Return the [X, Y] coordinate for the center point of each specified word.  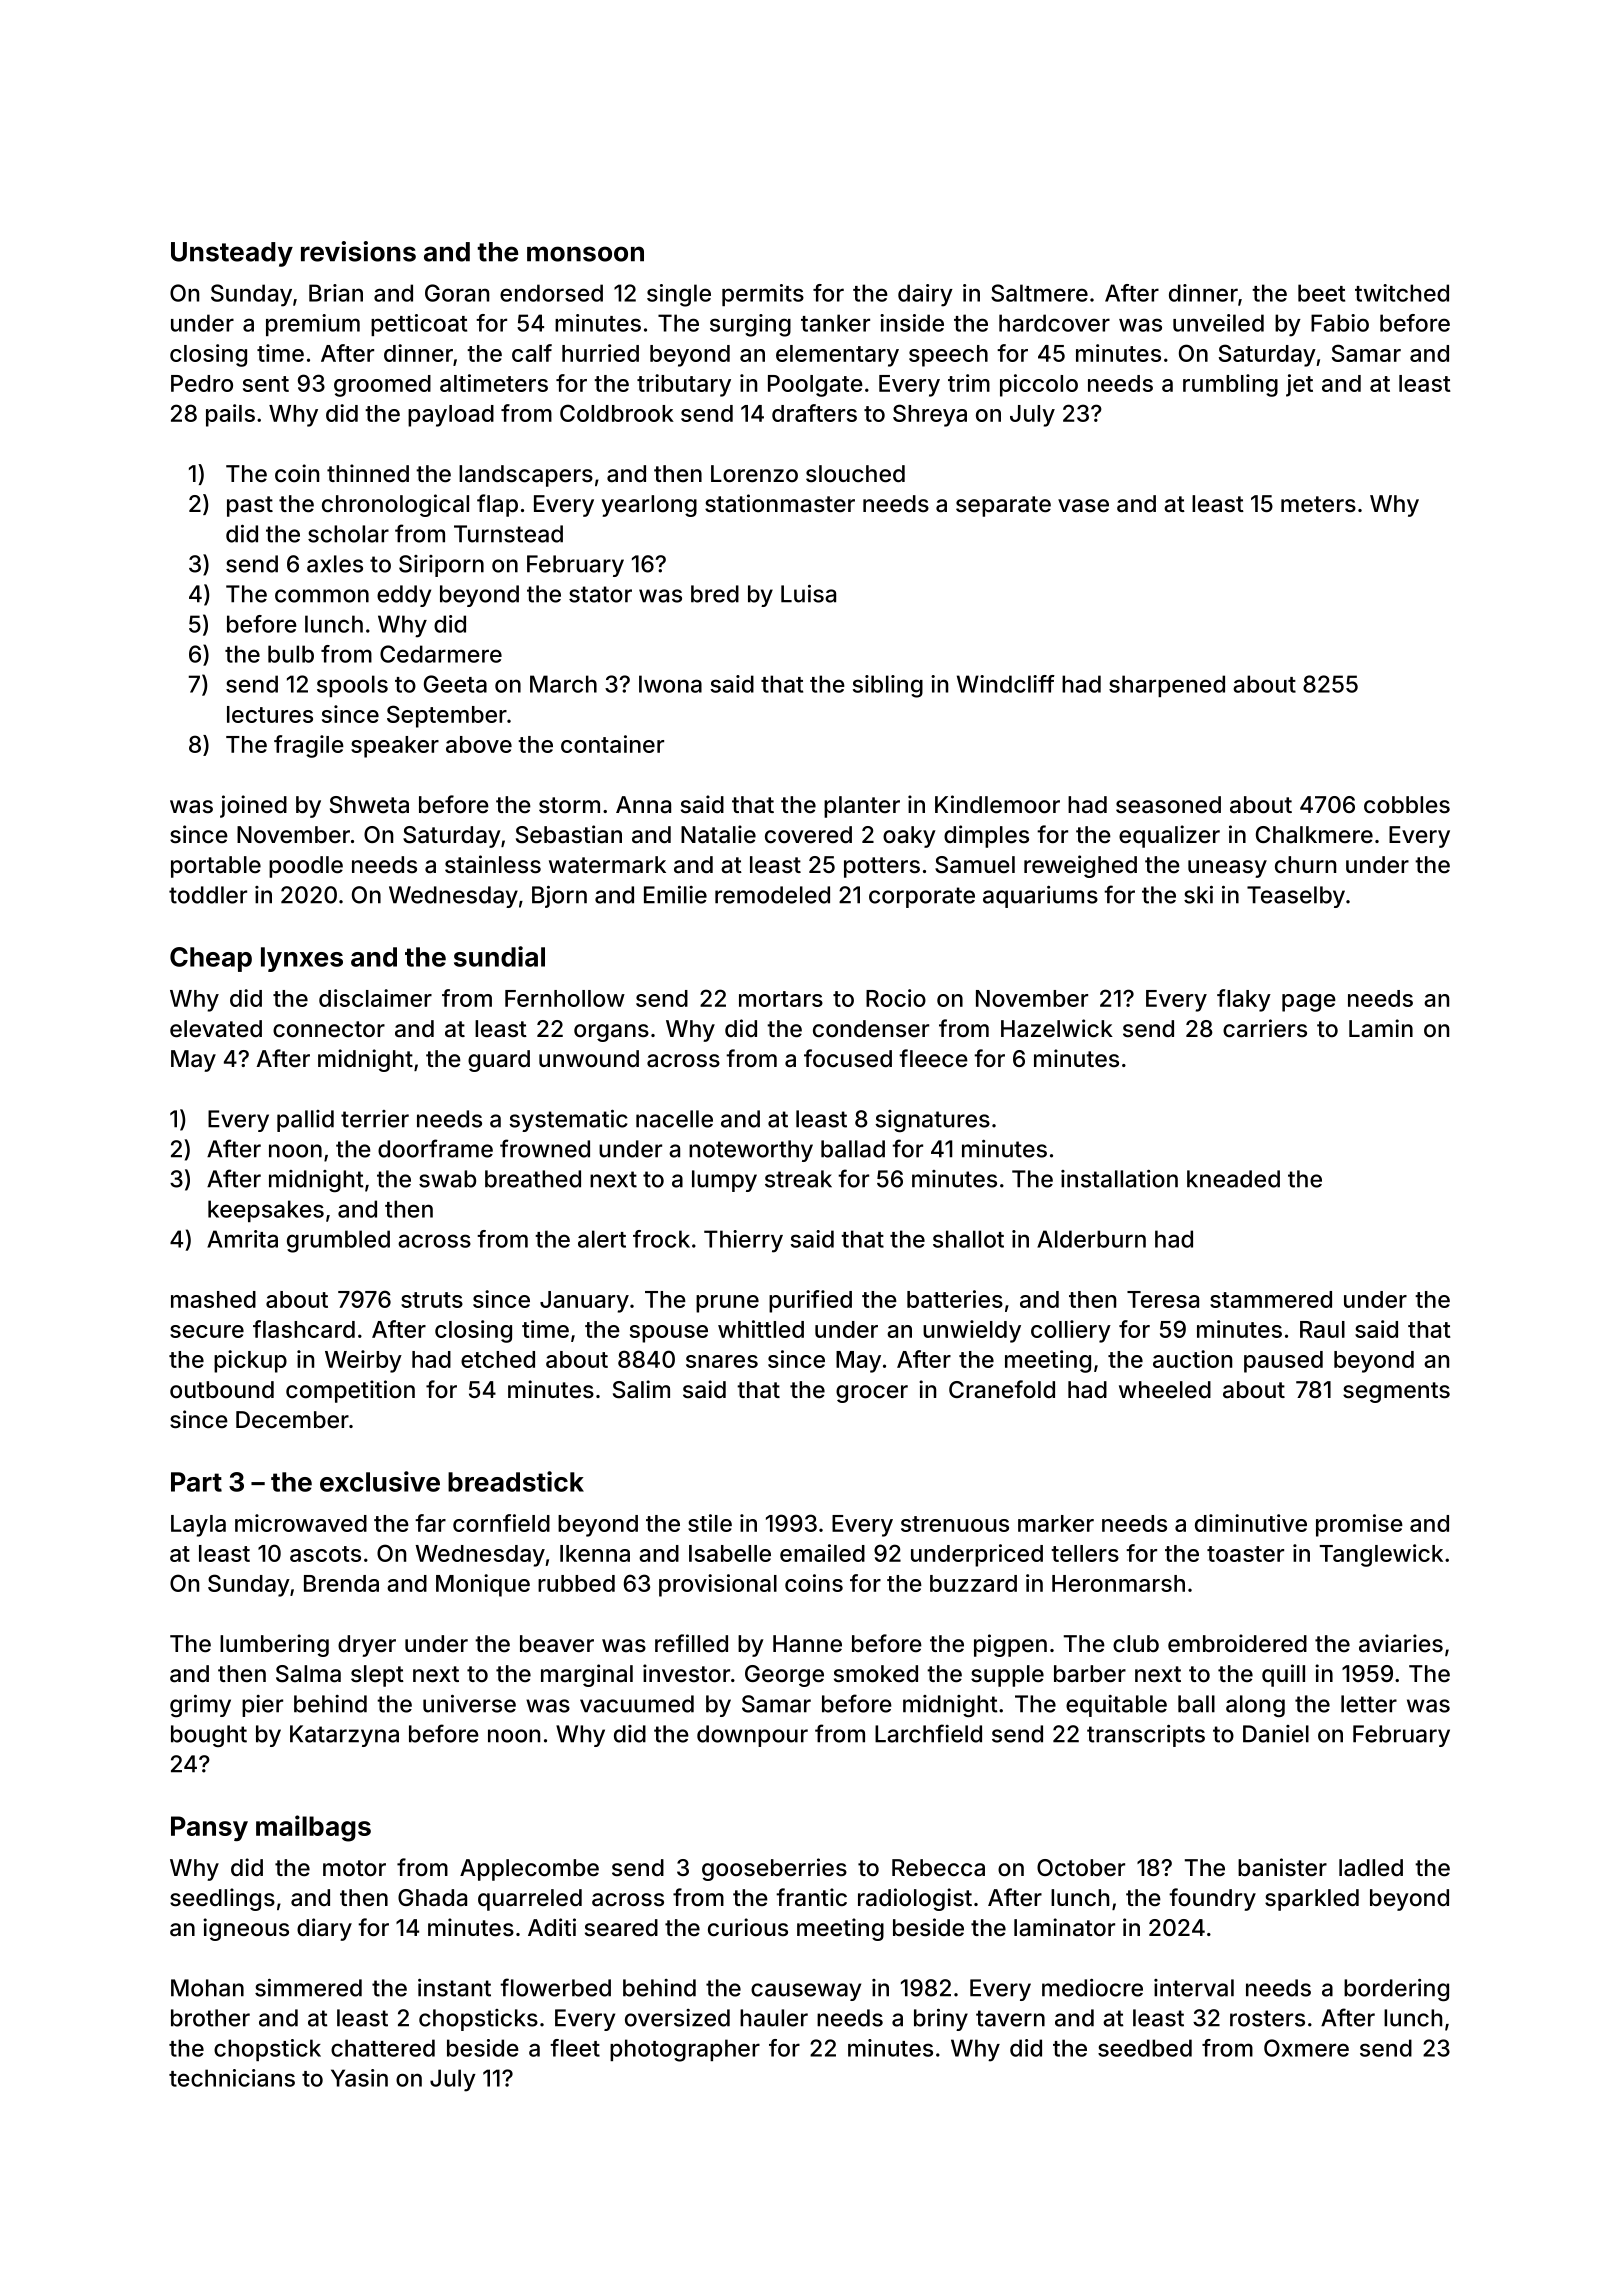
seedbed [1145, 2048]
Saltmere [1039, 293]
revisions [358, 251]
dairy [925, 295]
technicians [232, 2078]
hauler [774, 2018]
